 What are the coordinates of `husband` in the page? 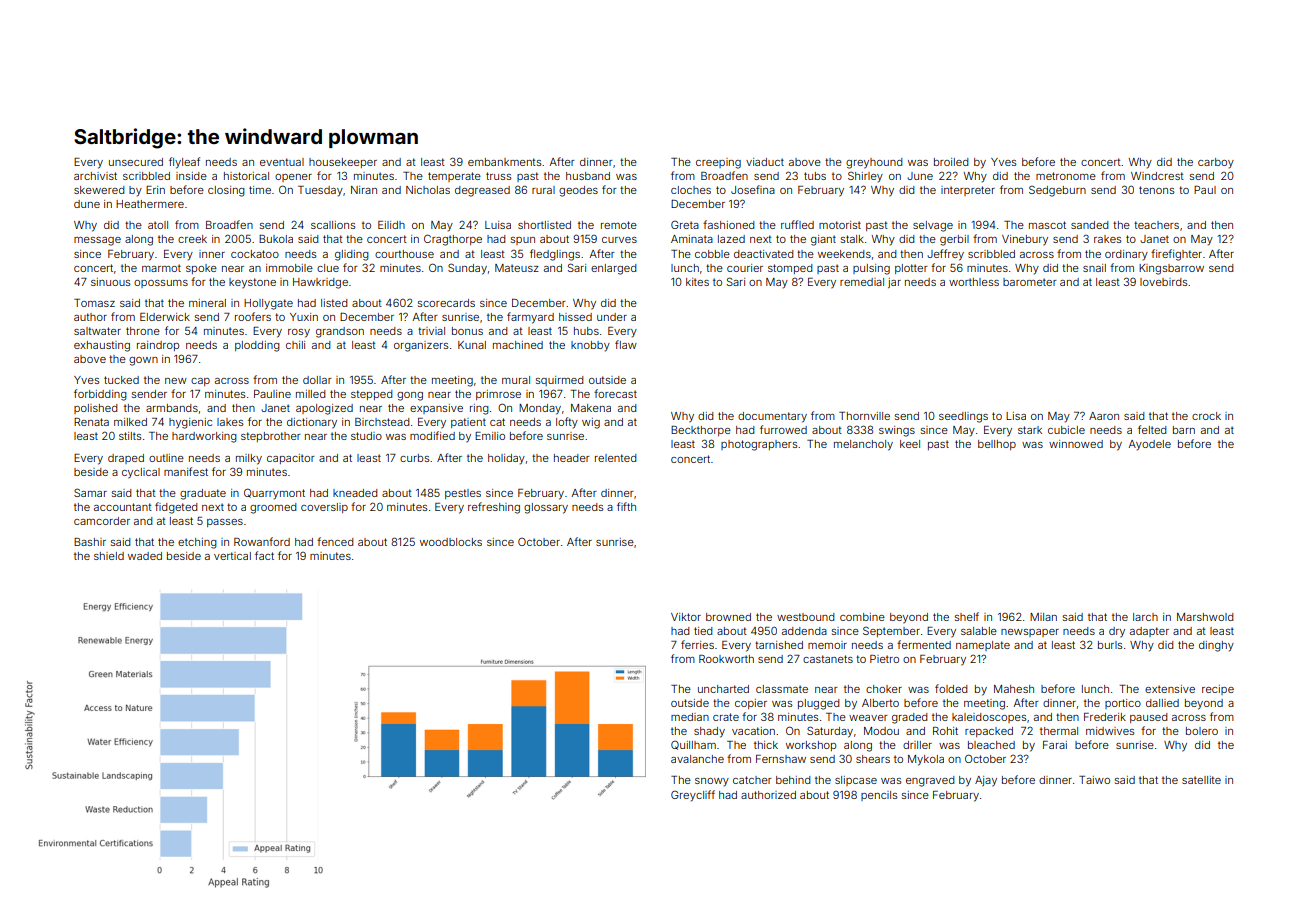 It's located at (588, 176).
